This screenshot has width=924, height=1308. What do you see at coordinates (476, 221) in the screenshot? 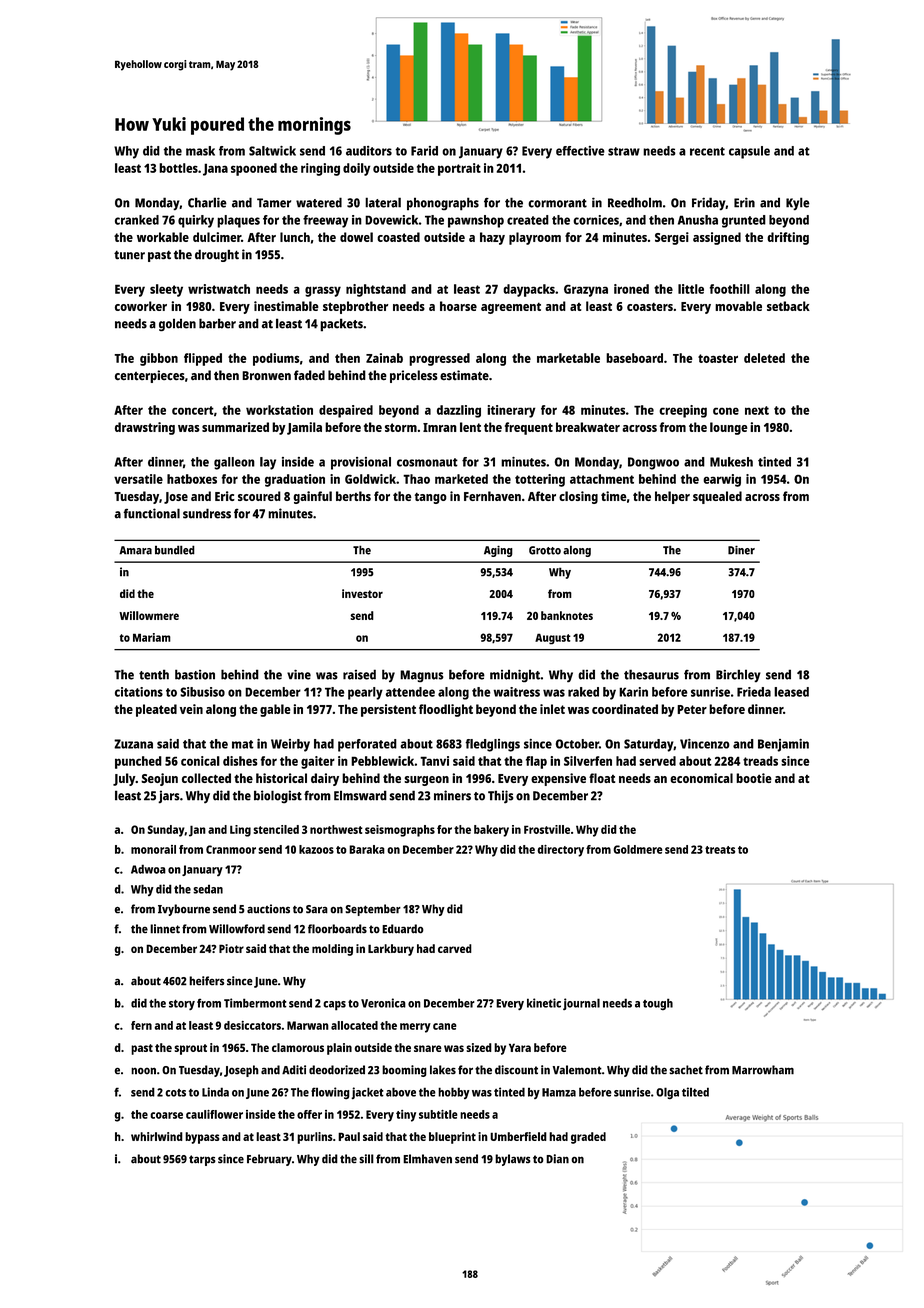
I see `pawnshop` at bounding box center [476, 221].
